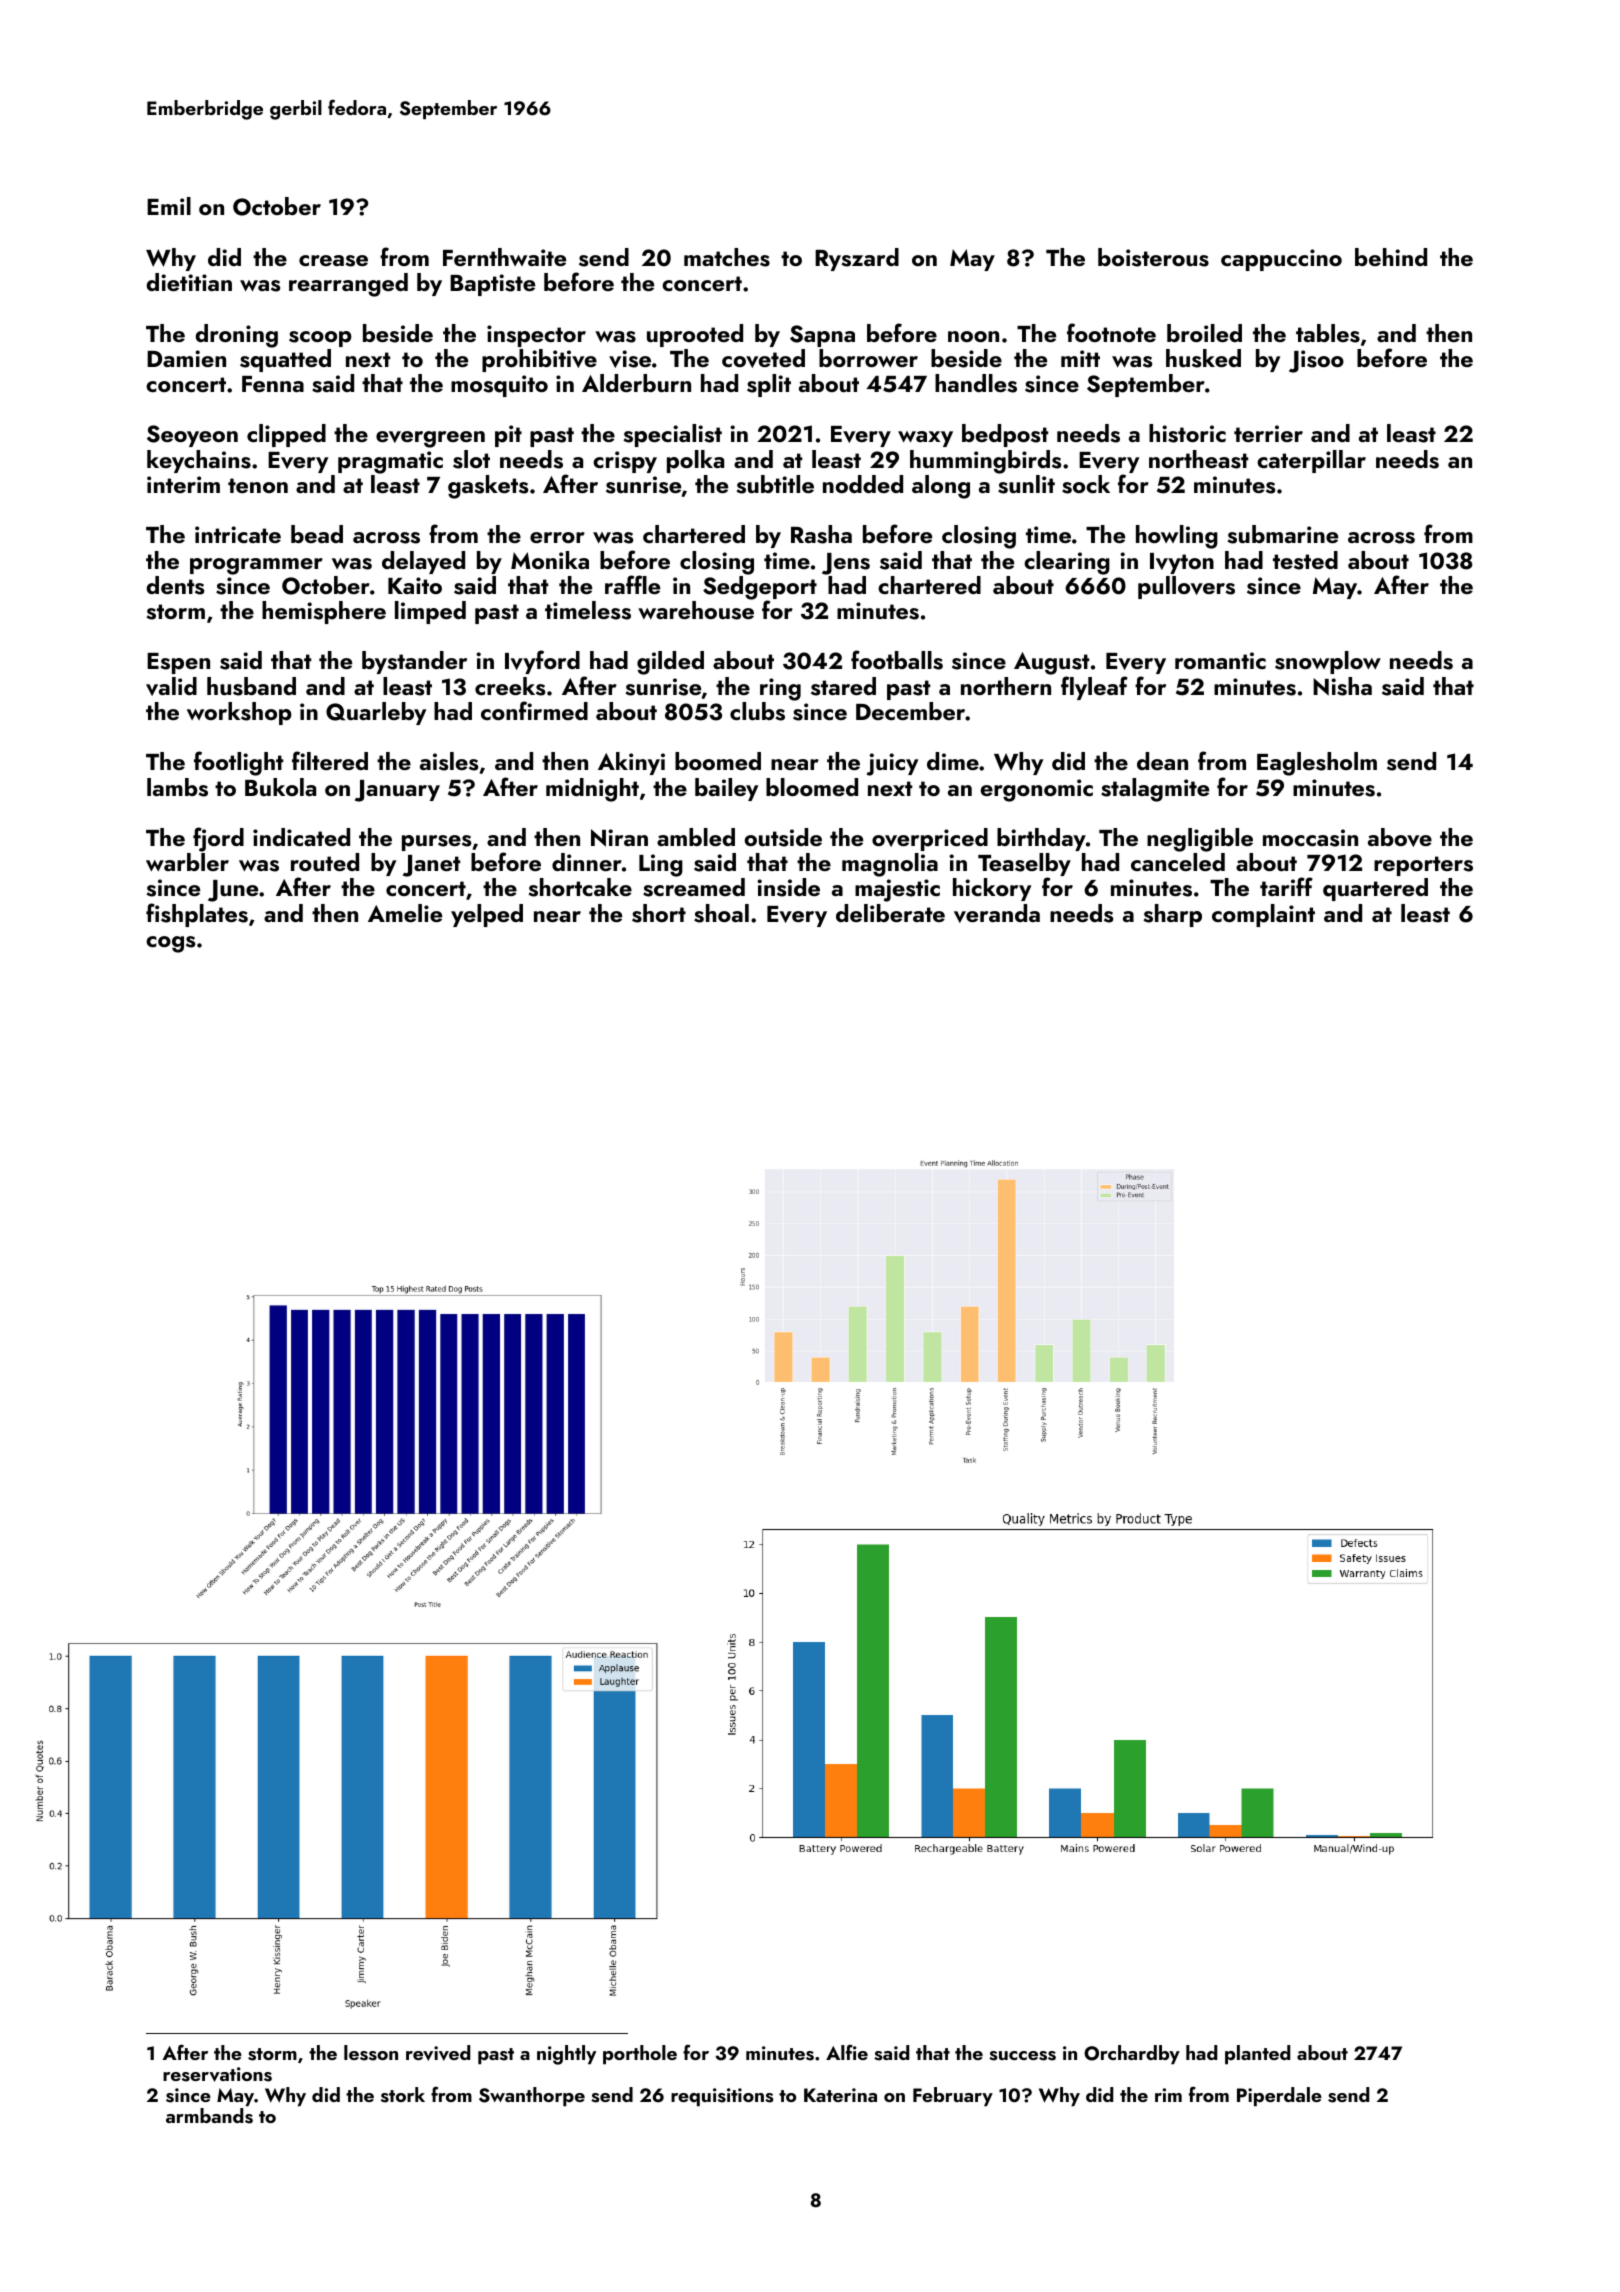 This screenshot has height=2292, width=1620. Describe the element at coordinates (508, 436) in the screenshot. I see `pit` at that location.
